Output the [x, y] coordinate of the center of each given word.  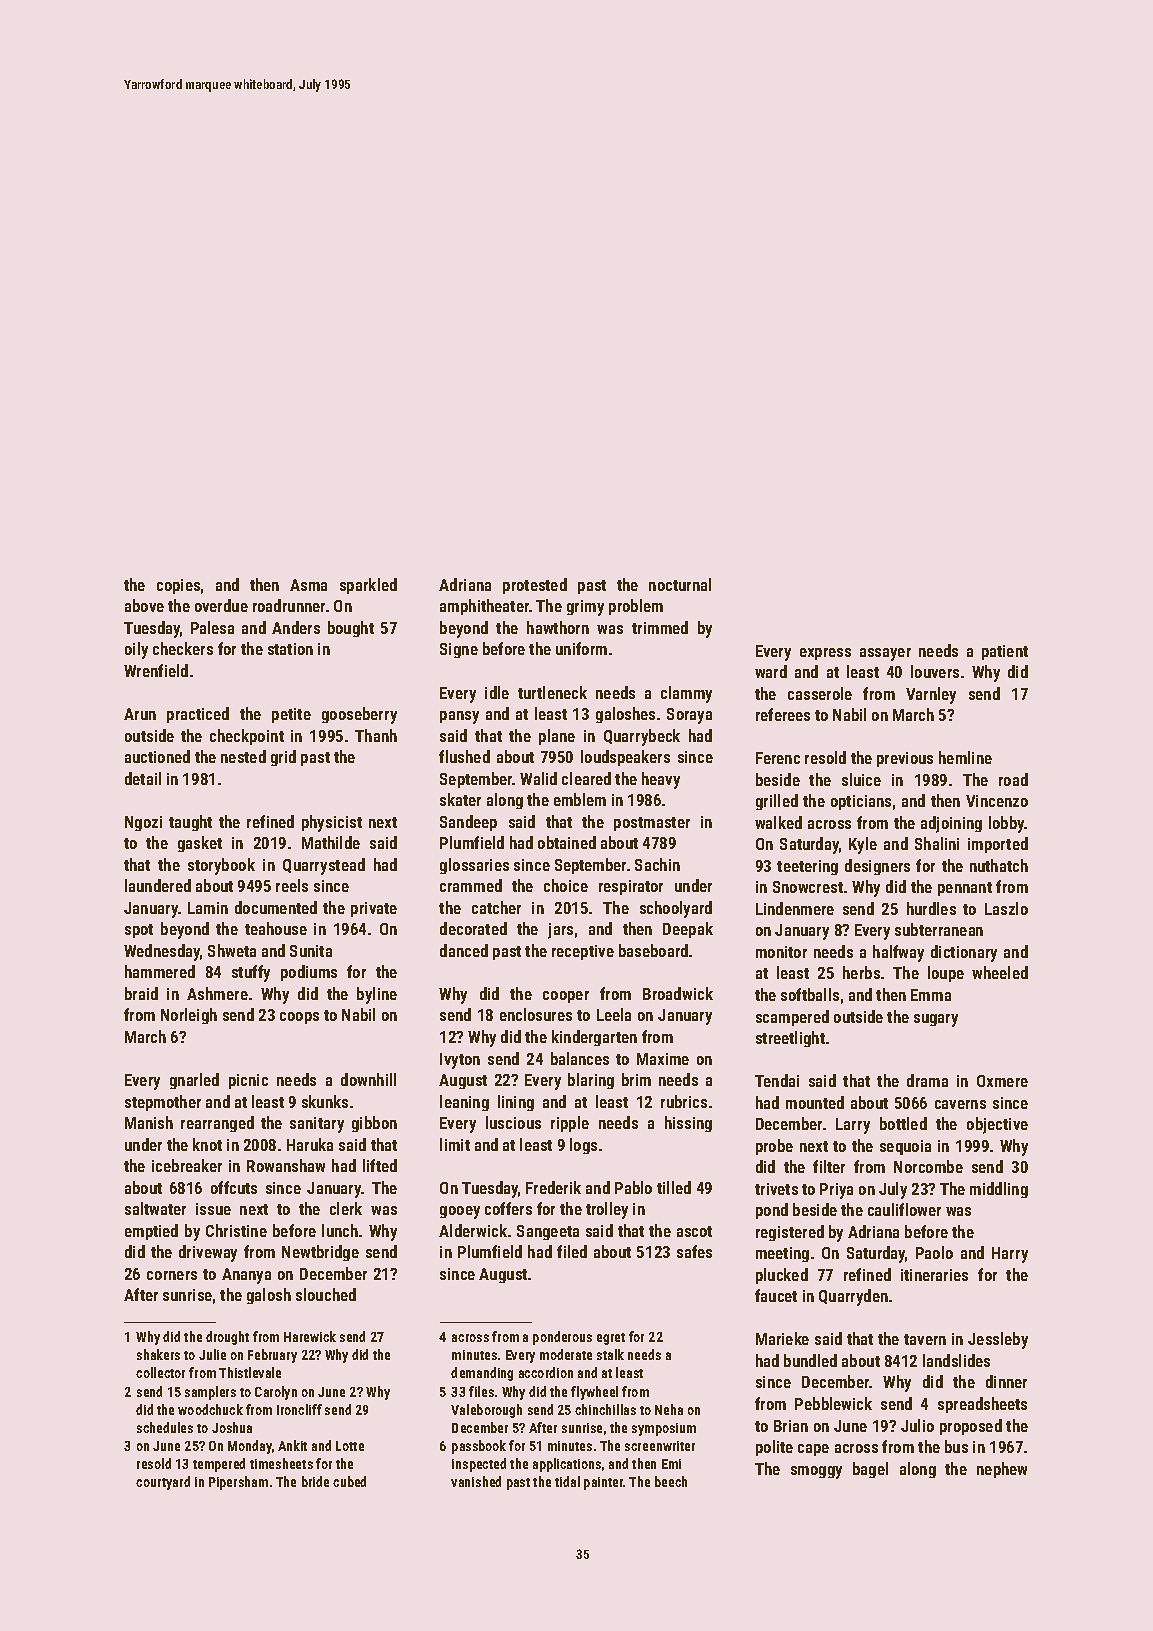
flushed [464, 756]
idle [497, 692]
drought [227, 1338]
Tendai [777, 1080]
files [481, 1391]
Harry [1010, 1255]
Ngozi [143, 823]
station [290, 649]
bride [315, 1481]
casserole [820, 693]
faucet [776, 1295]
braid [141, 993]
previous [905, 759]
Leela [614, 1014]
